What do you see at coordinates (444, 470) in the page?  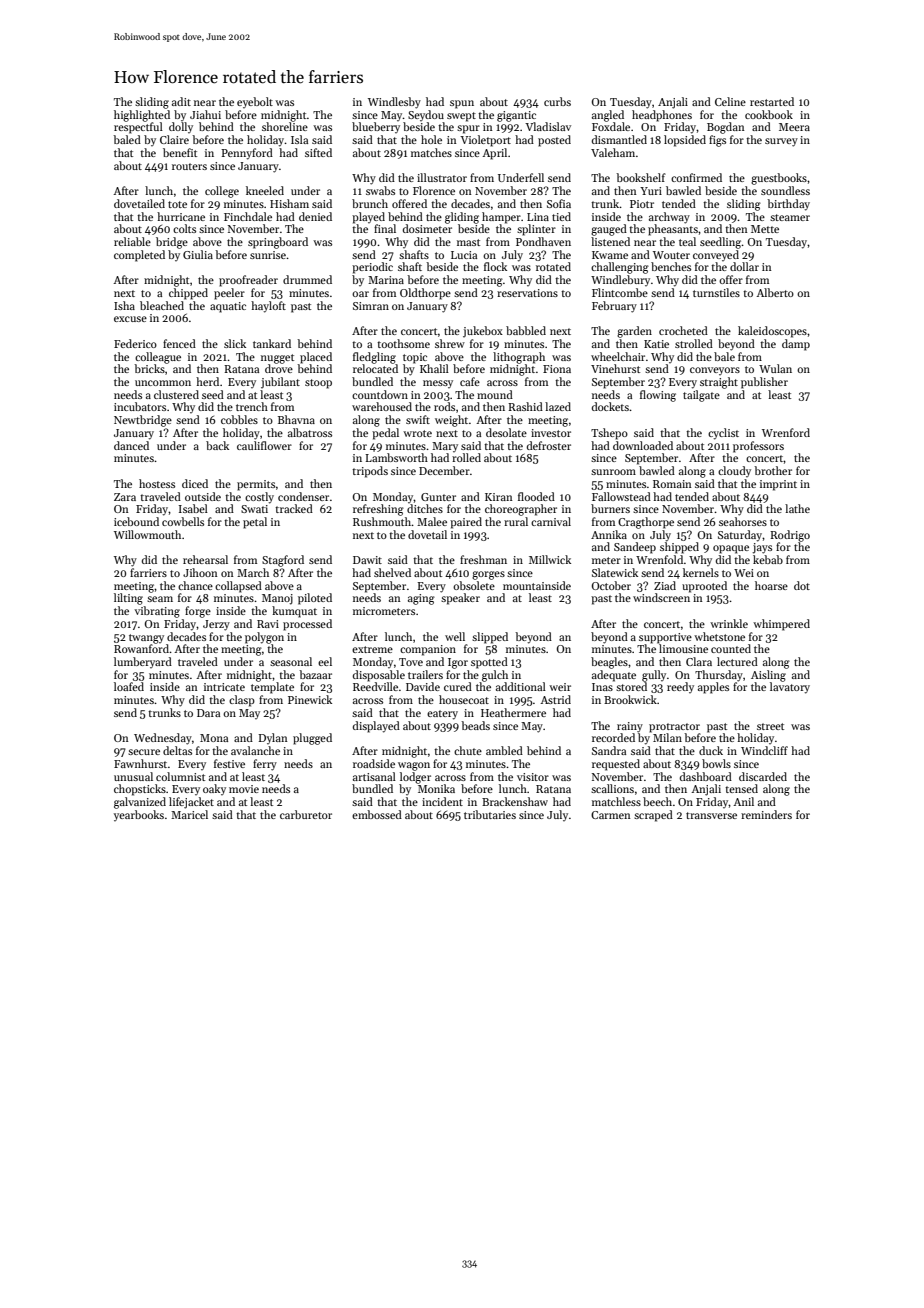 I see `December` at bounding box center [444, 470].
